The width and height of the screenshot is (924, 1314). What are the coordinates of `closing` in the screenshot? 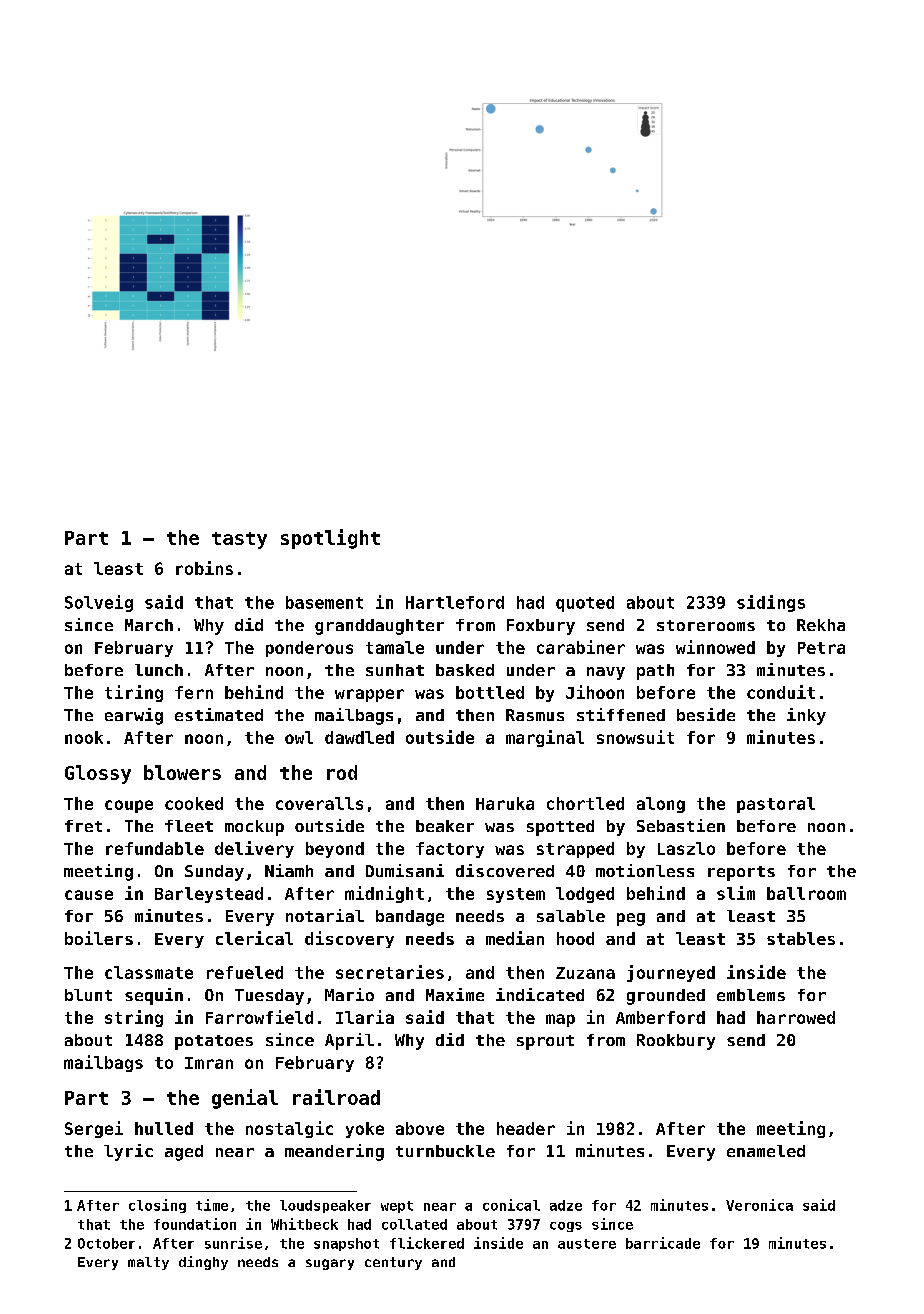 It's located at (157, 1206).
